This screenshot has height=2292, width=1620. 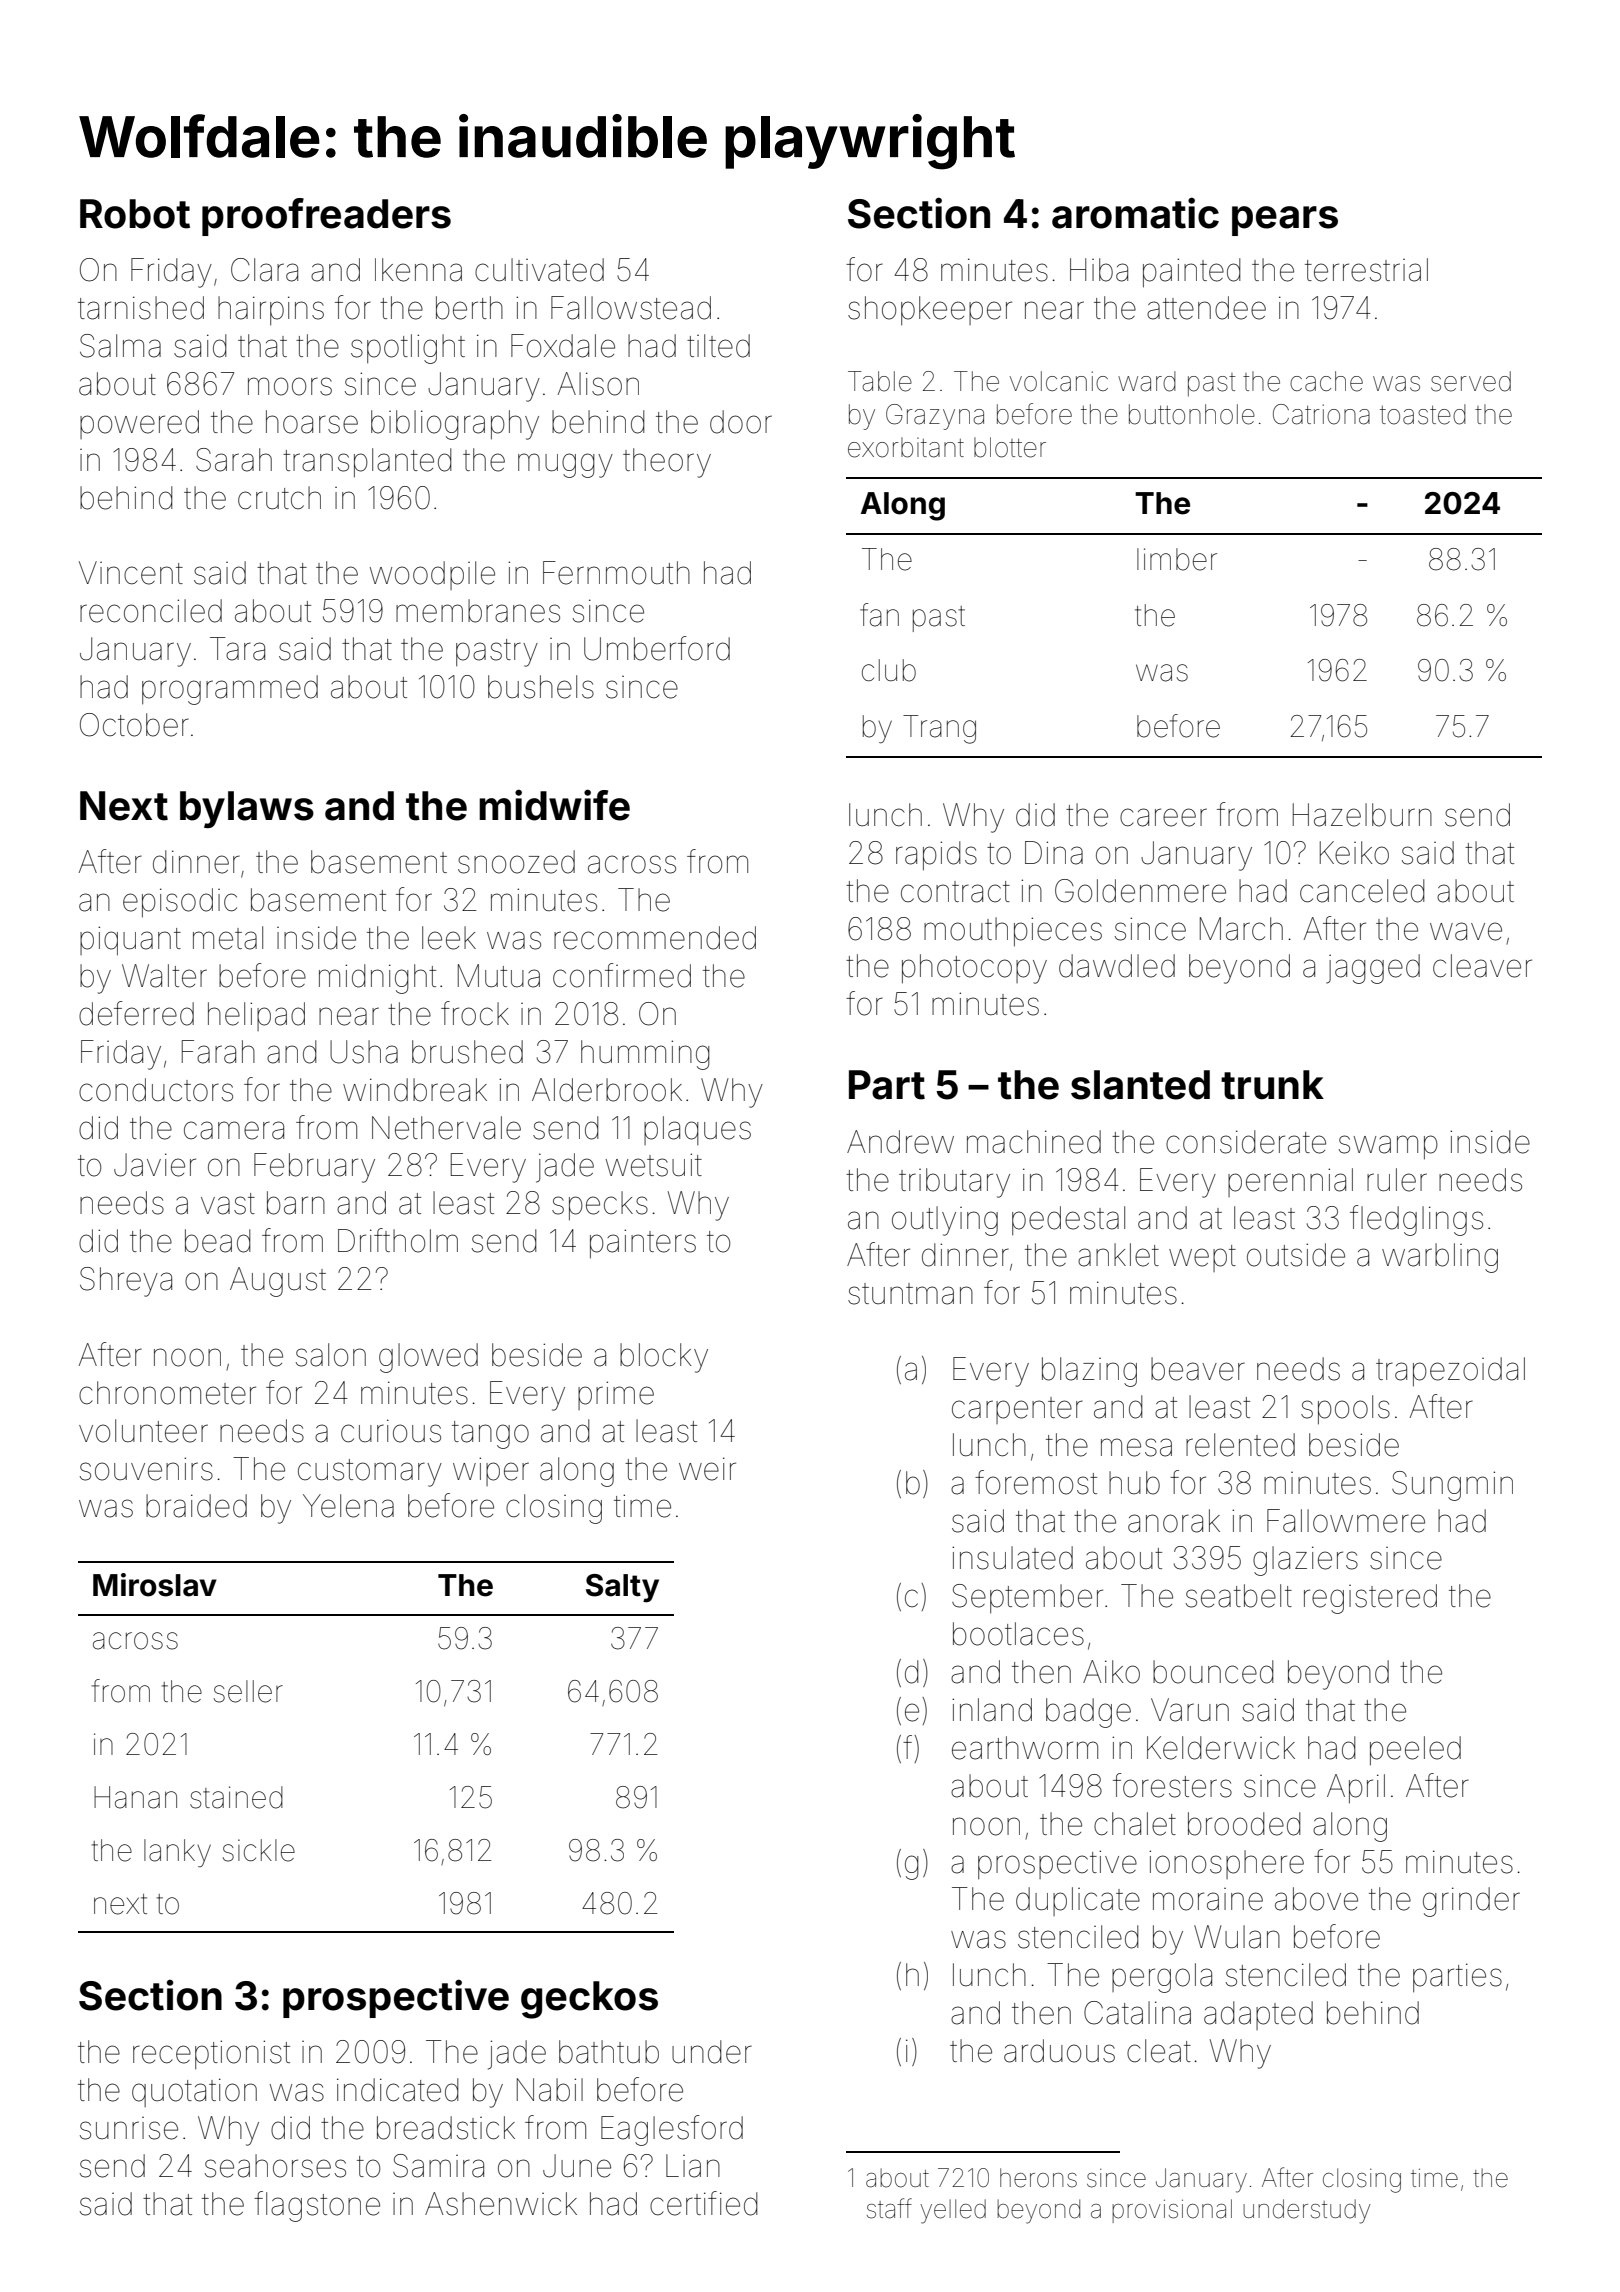 What do you see at coordinates (654, 1165) in the screenshot?
I see `wetsuit` at bounding box center [654, 1165].
